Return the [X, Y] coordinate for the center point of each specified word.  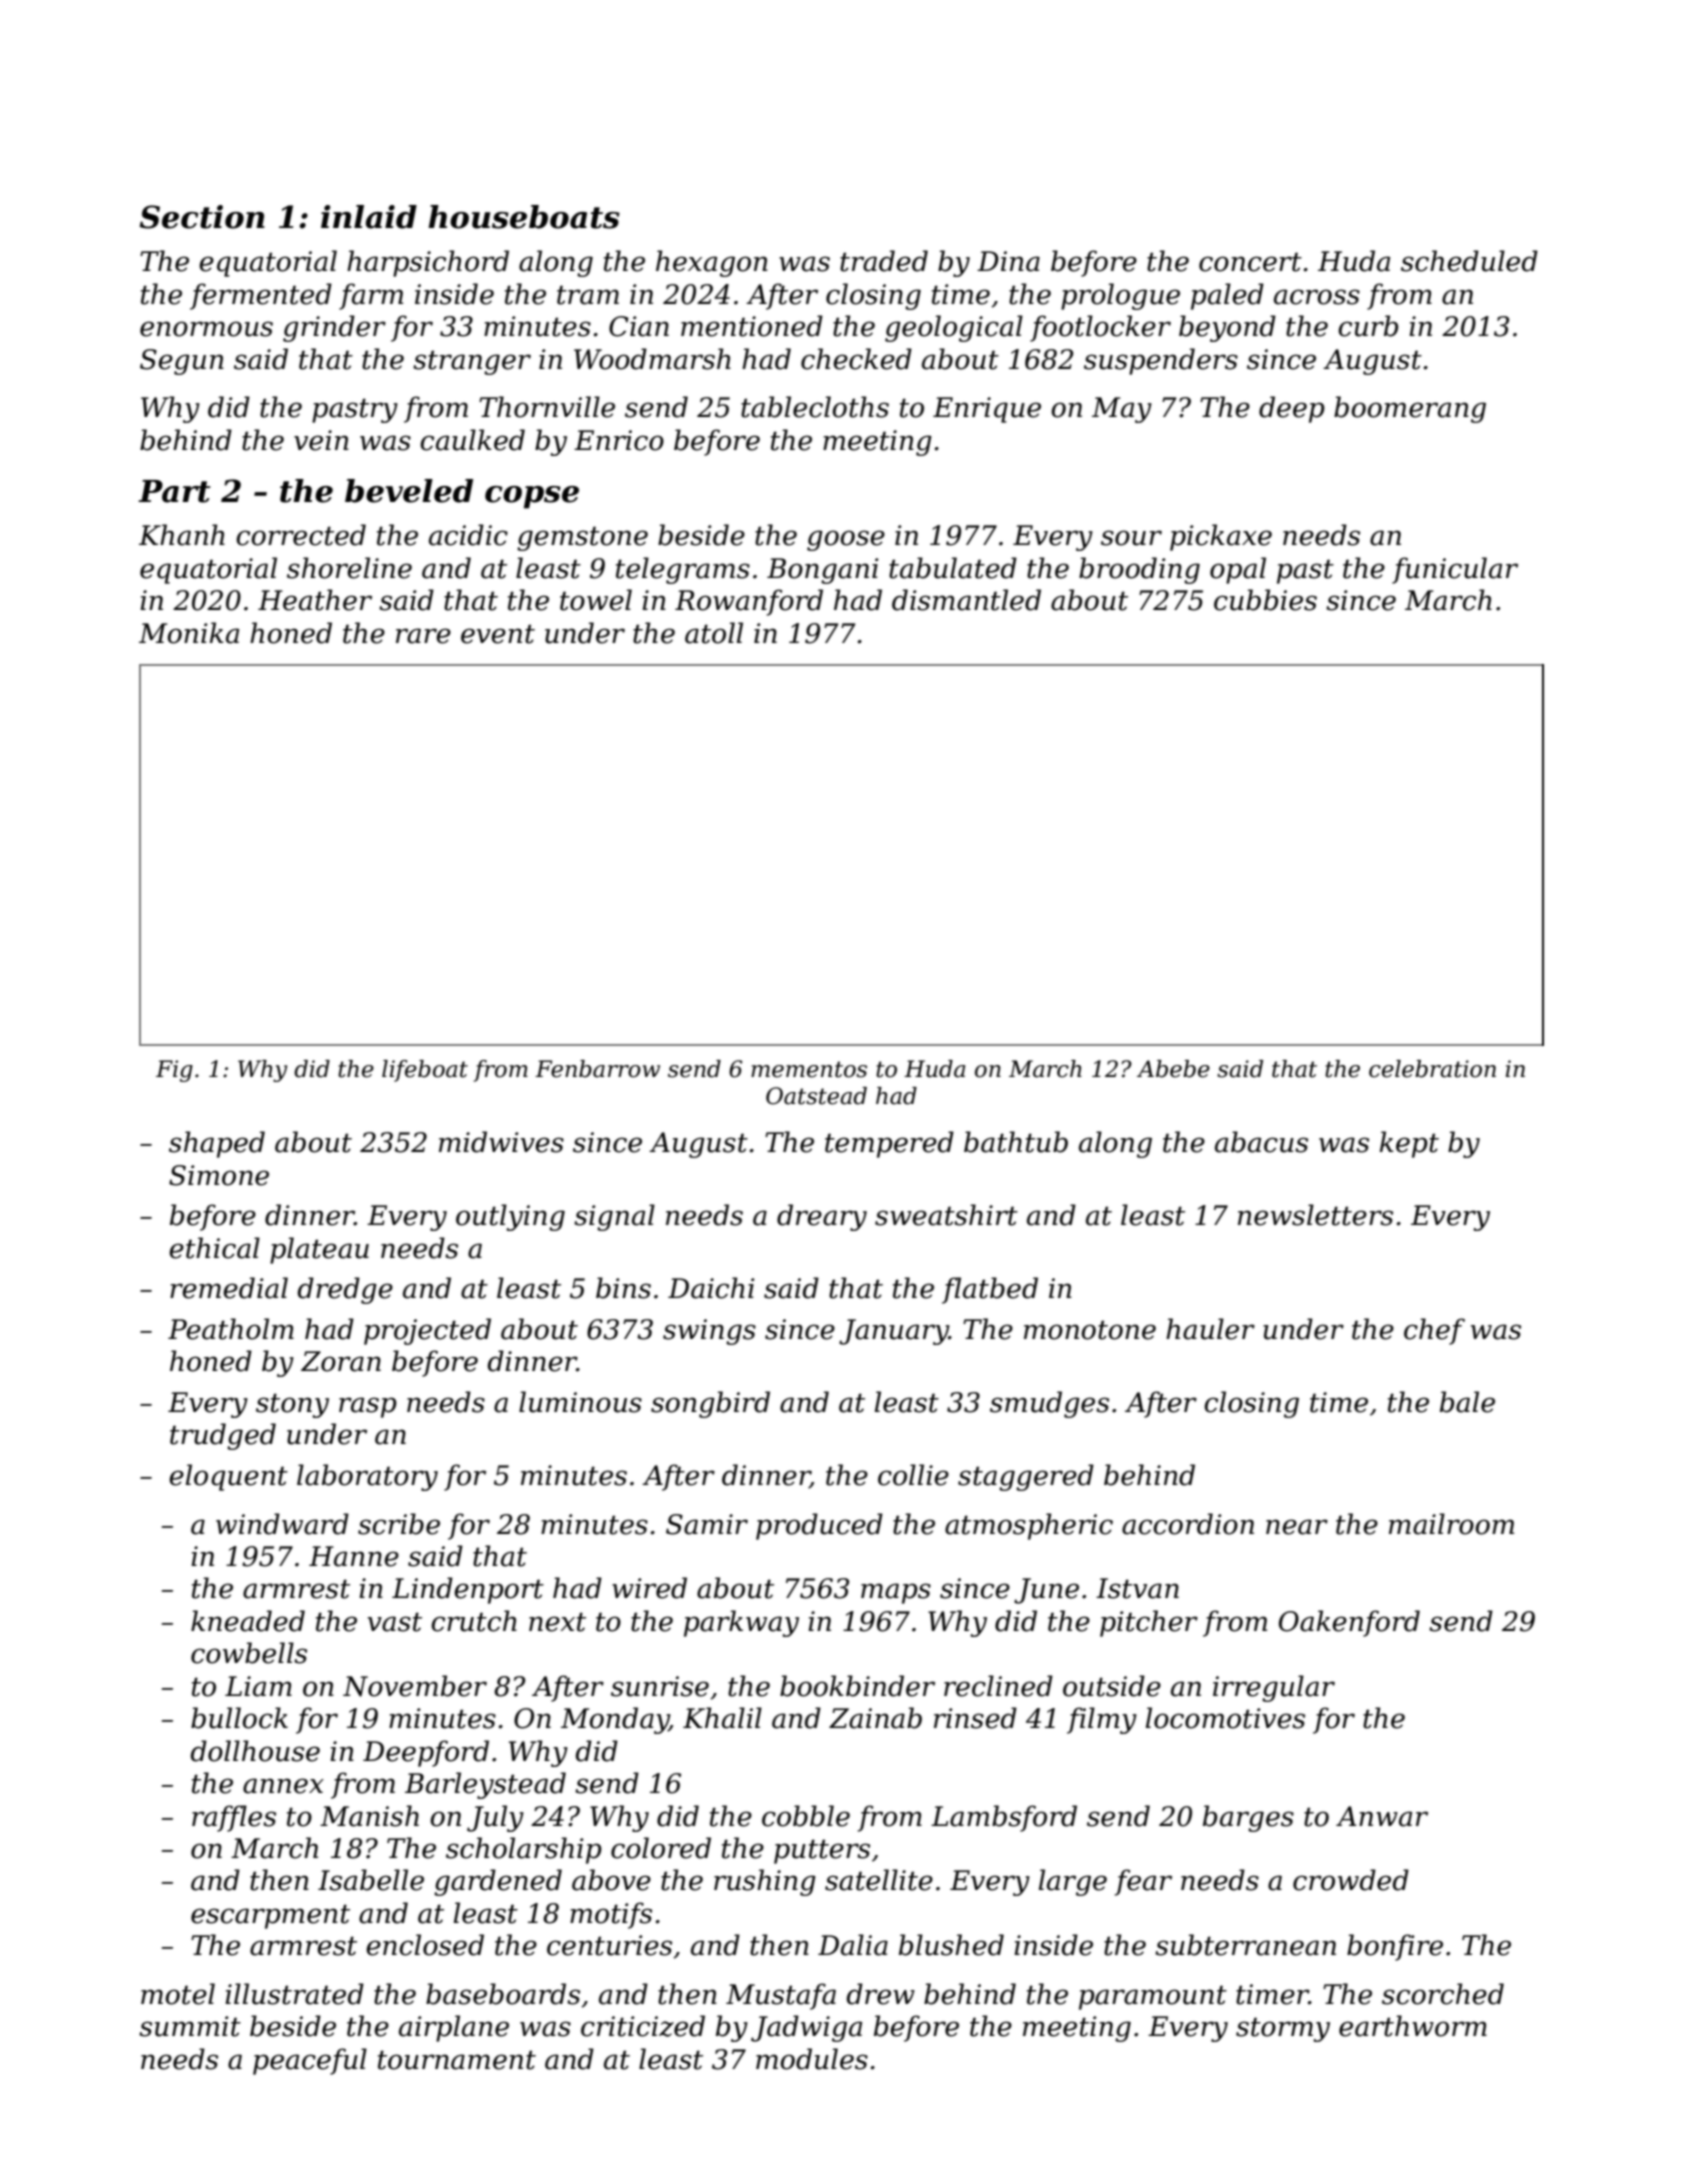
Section [202, 217]
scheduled [1469, 261]
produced [819, 1526]
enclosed [425, 1945]
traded [884, 261]
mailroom [1451, 1524]
